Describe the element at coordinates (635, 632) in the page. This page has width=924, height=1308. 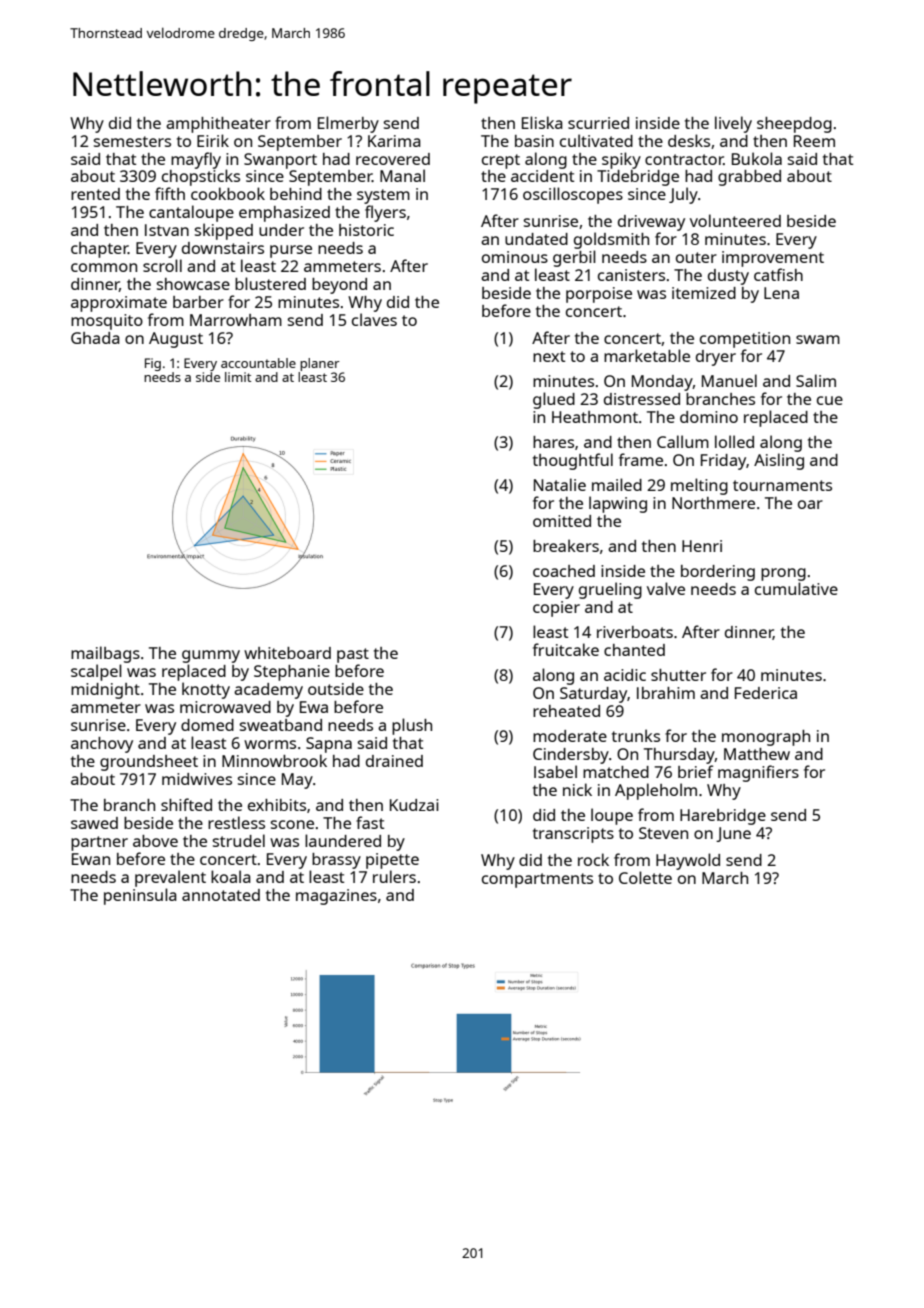
I see `riverboats` at that location.
